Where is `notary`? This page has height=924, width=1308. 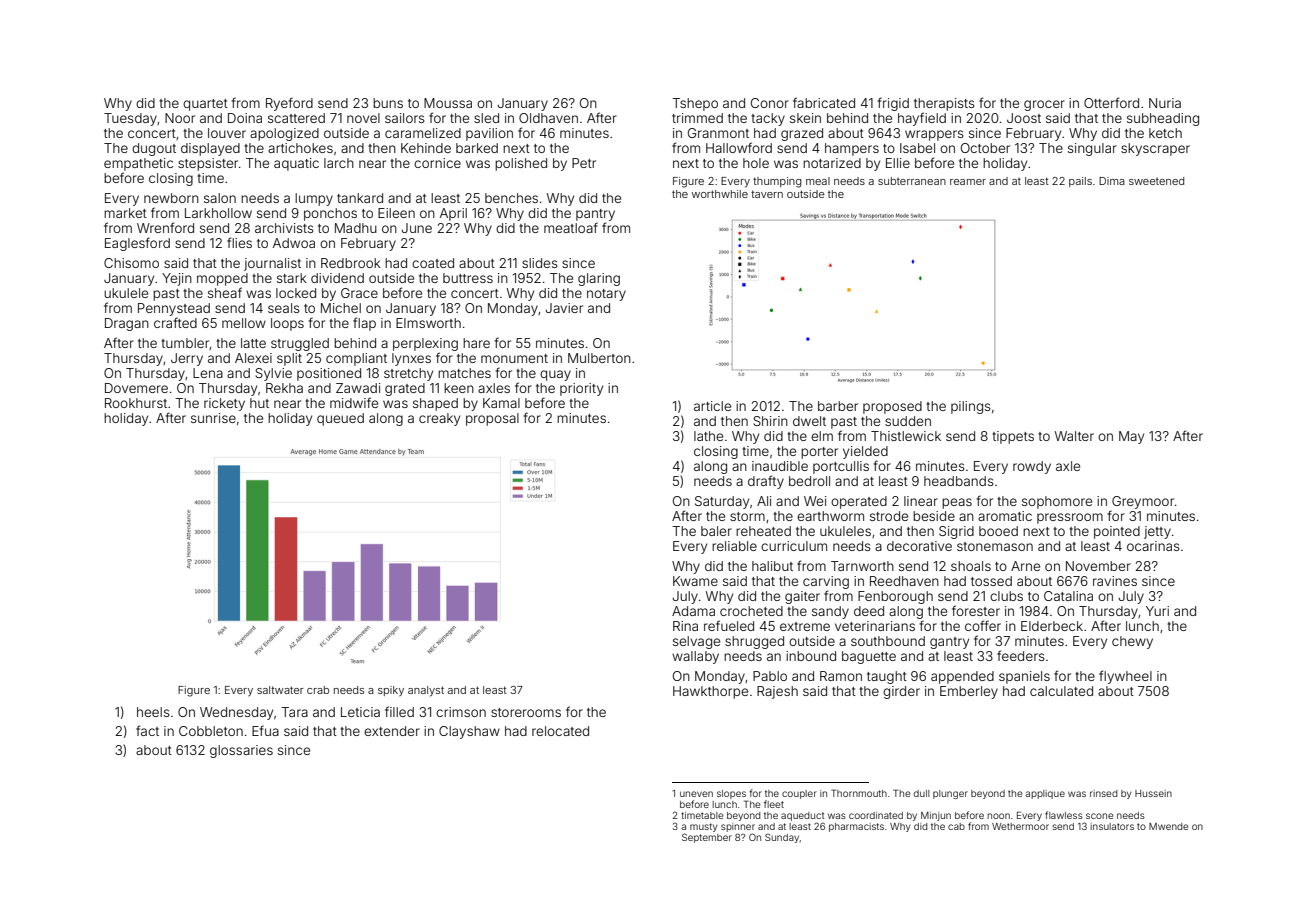 notary is located at coordinates (606, 295).
